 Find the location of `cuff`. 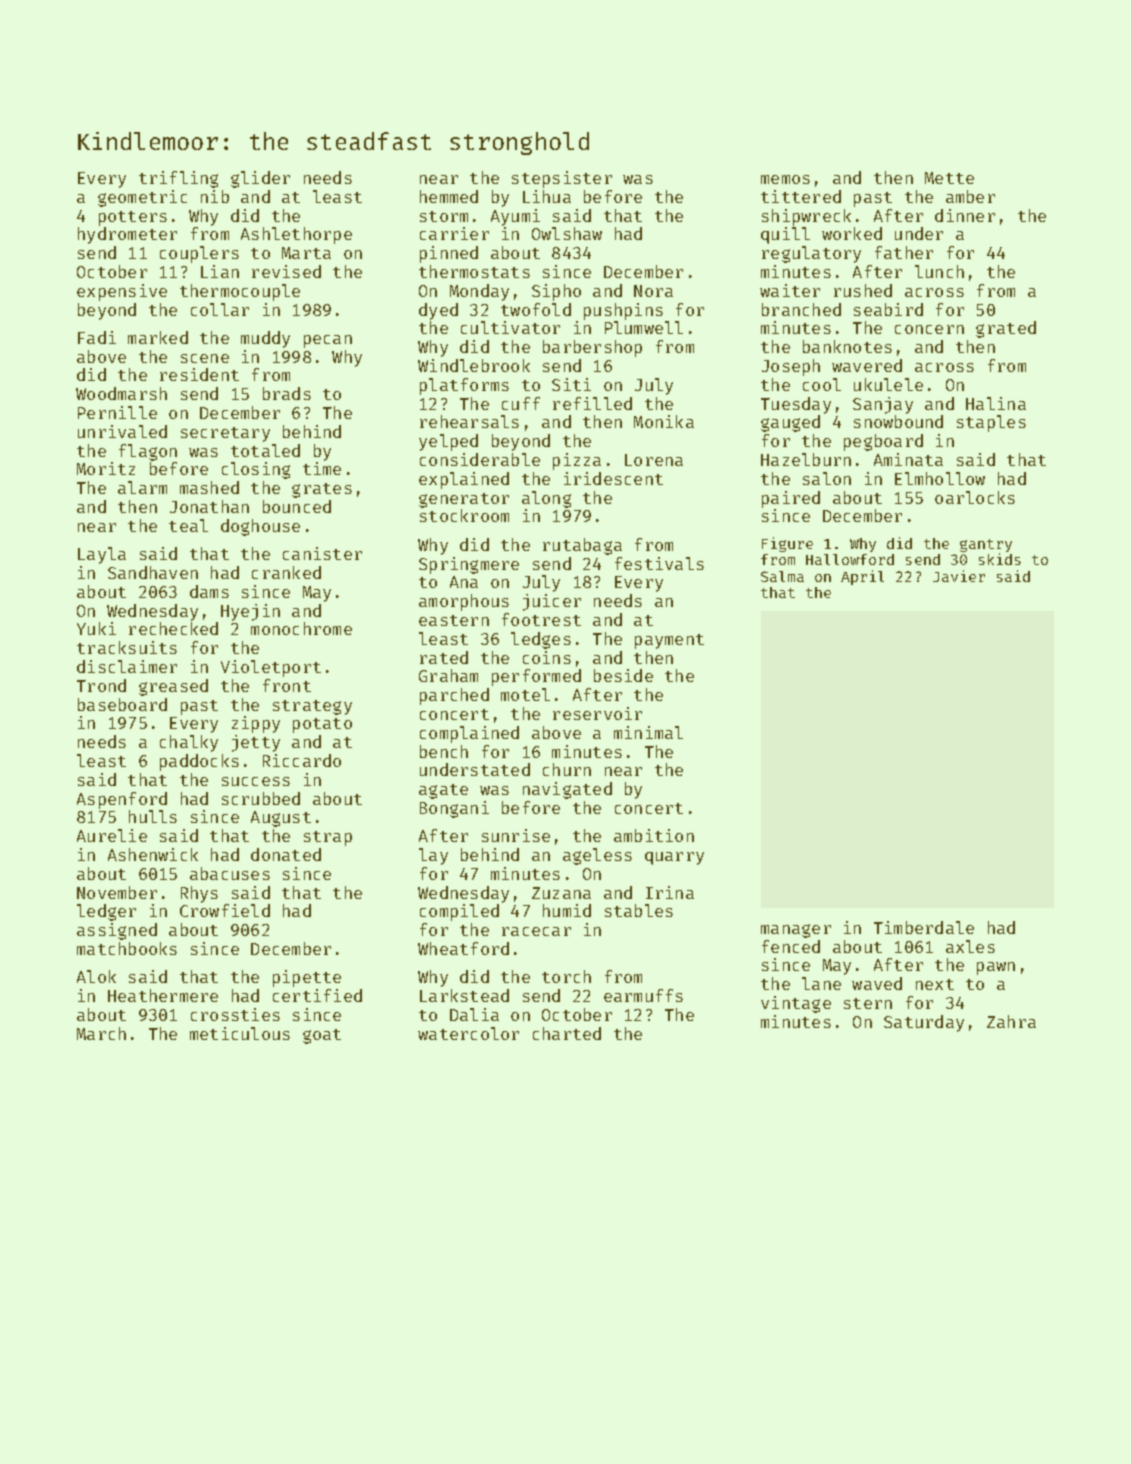

cuff is located at coordinates (521, 403).
